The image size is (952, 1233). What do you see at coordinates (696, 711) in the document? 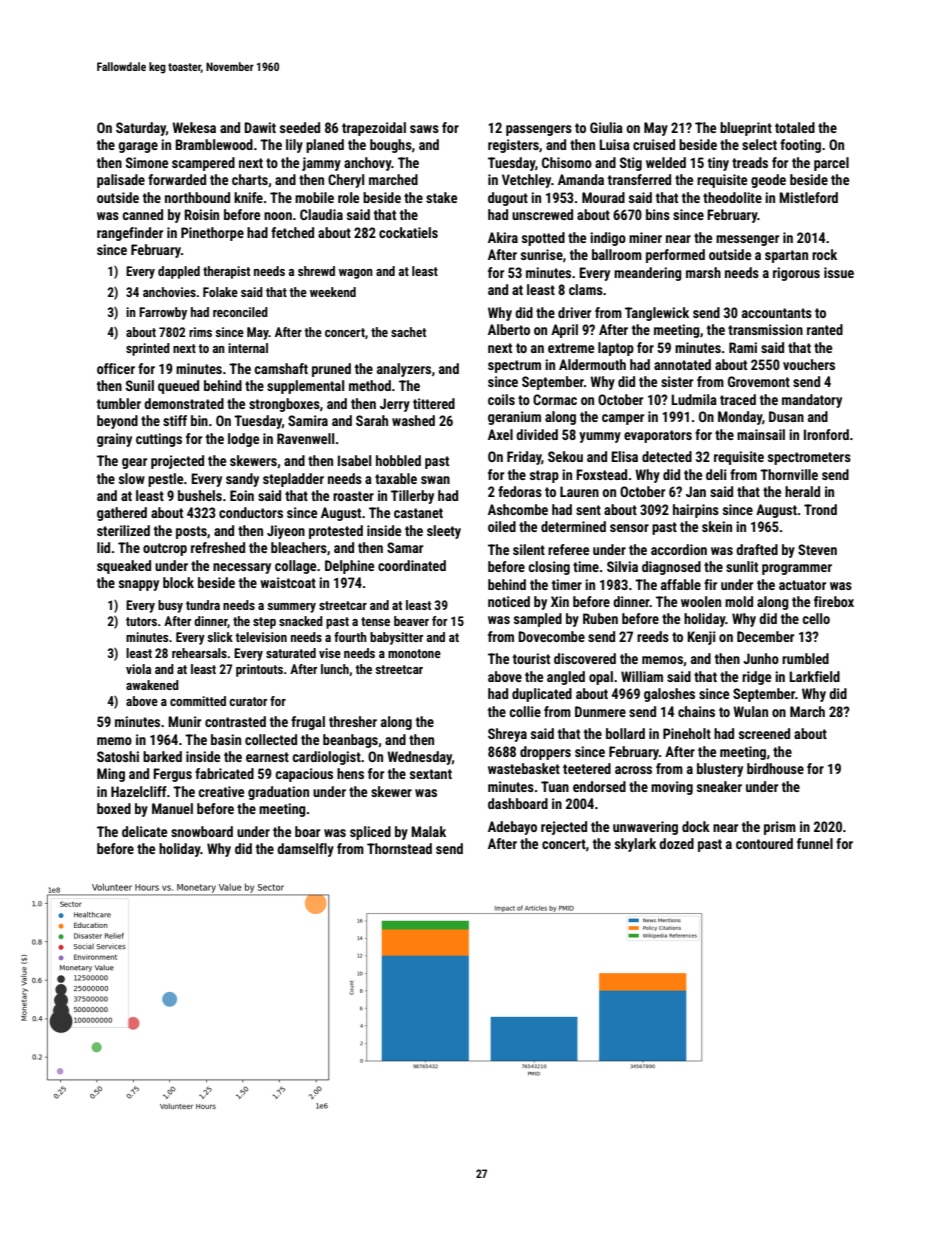
I see `chains` at bounding box center [696, 711].
